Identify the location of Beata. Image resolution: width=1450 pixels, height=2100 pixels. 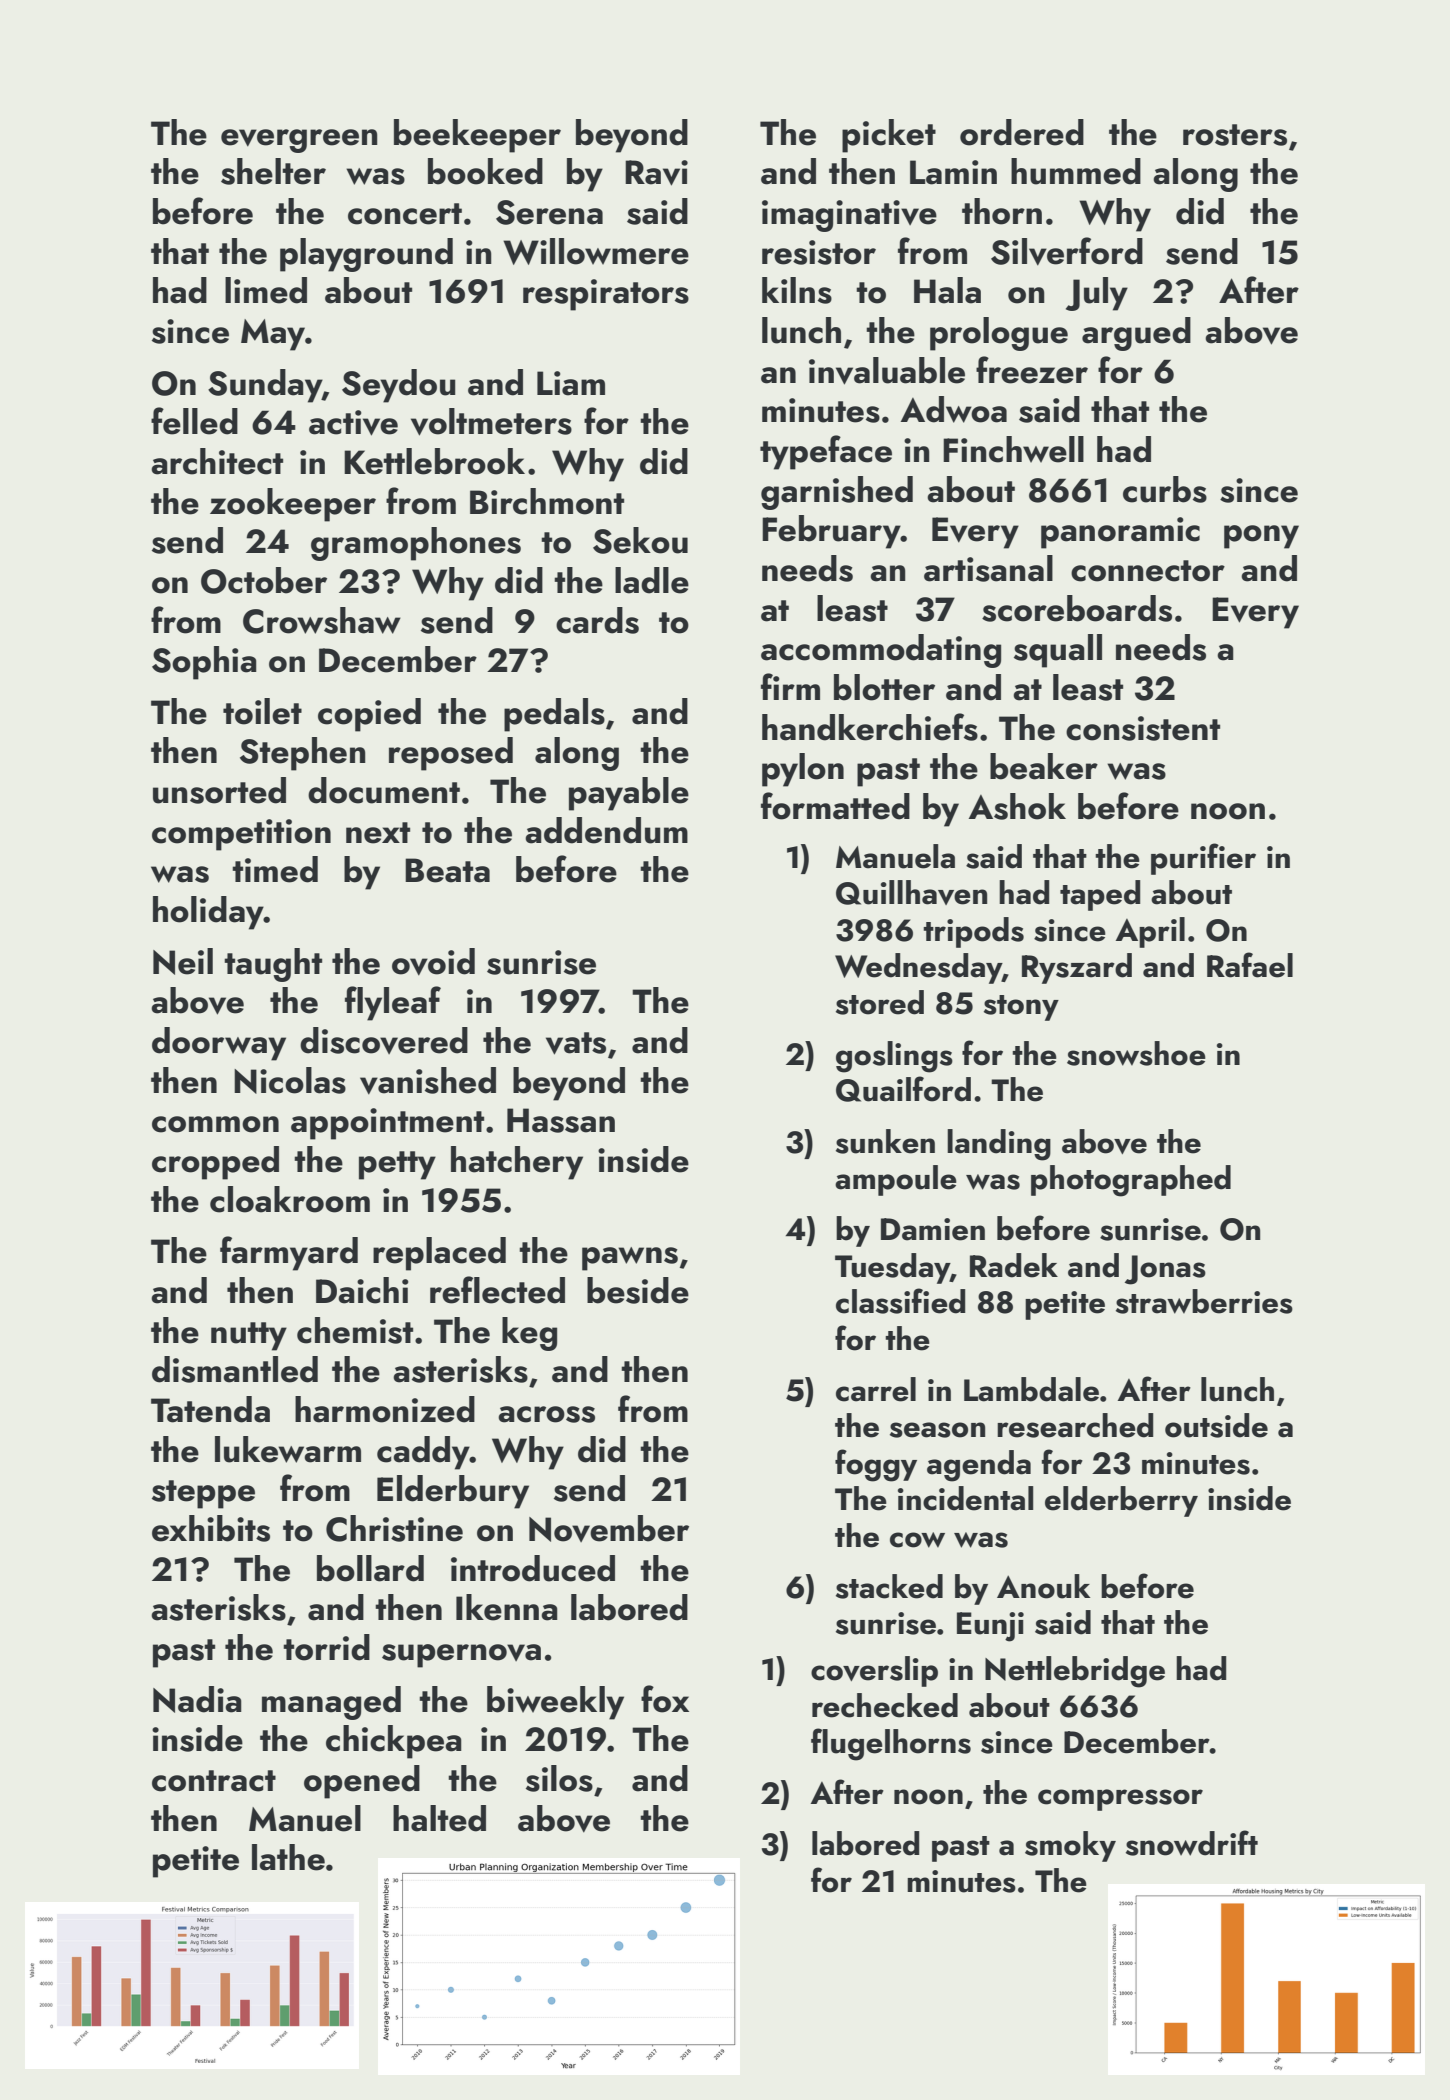
(447, 870).
